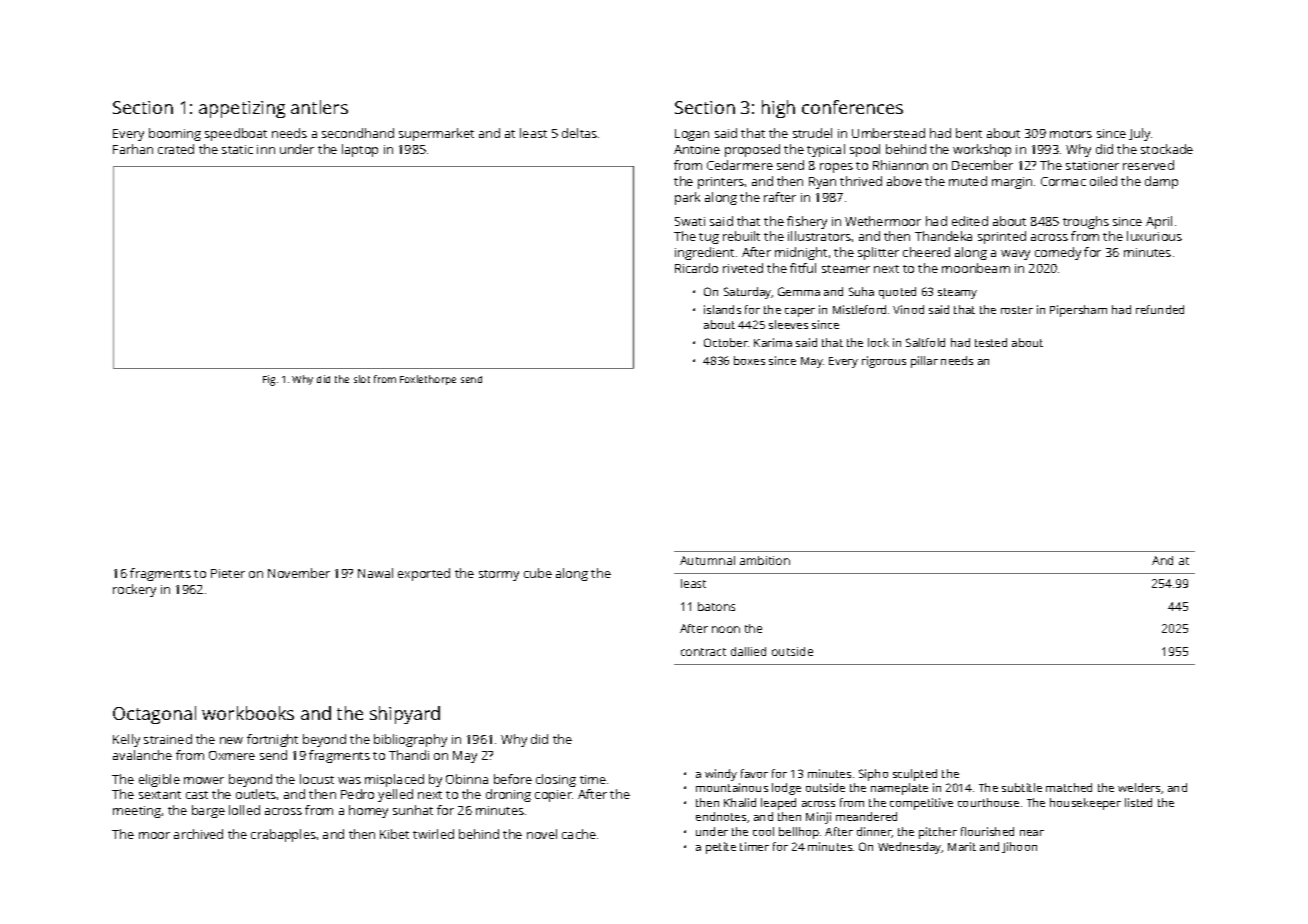  What do you see at coordinates (428, 380) in the document?
I see `Foxlethorpe` at bounding box center [428, 380].
